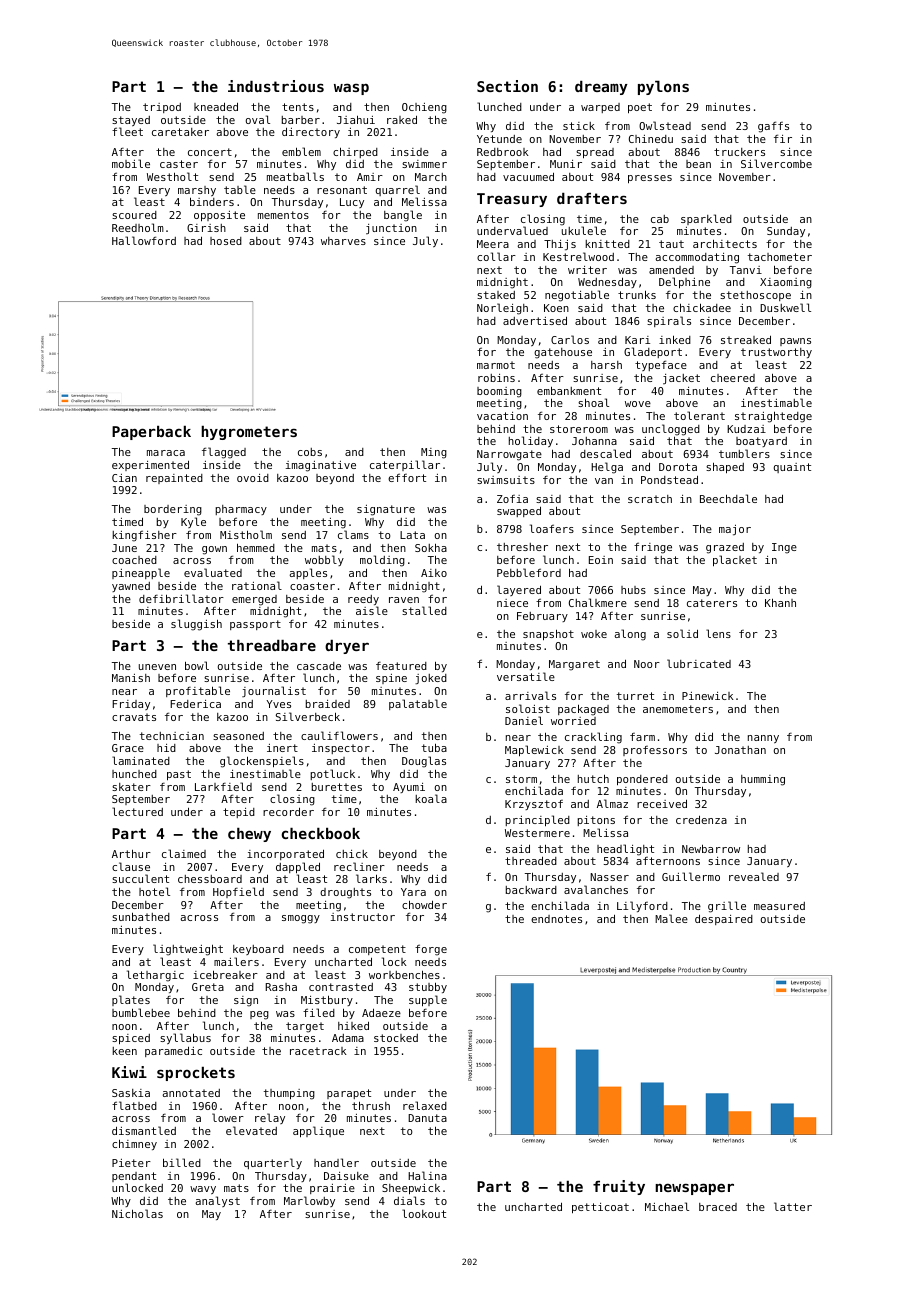 The width and height of the screenshot is (924, 1308). Describe the element at coordinates (773, 127) in the screenshot. I see `gaffs` at that location.
